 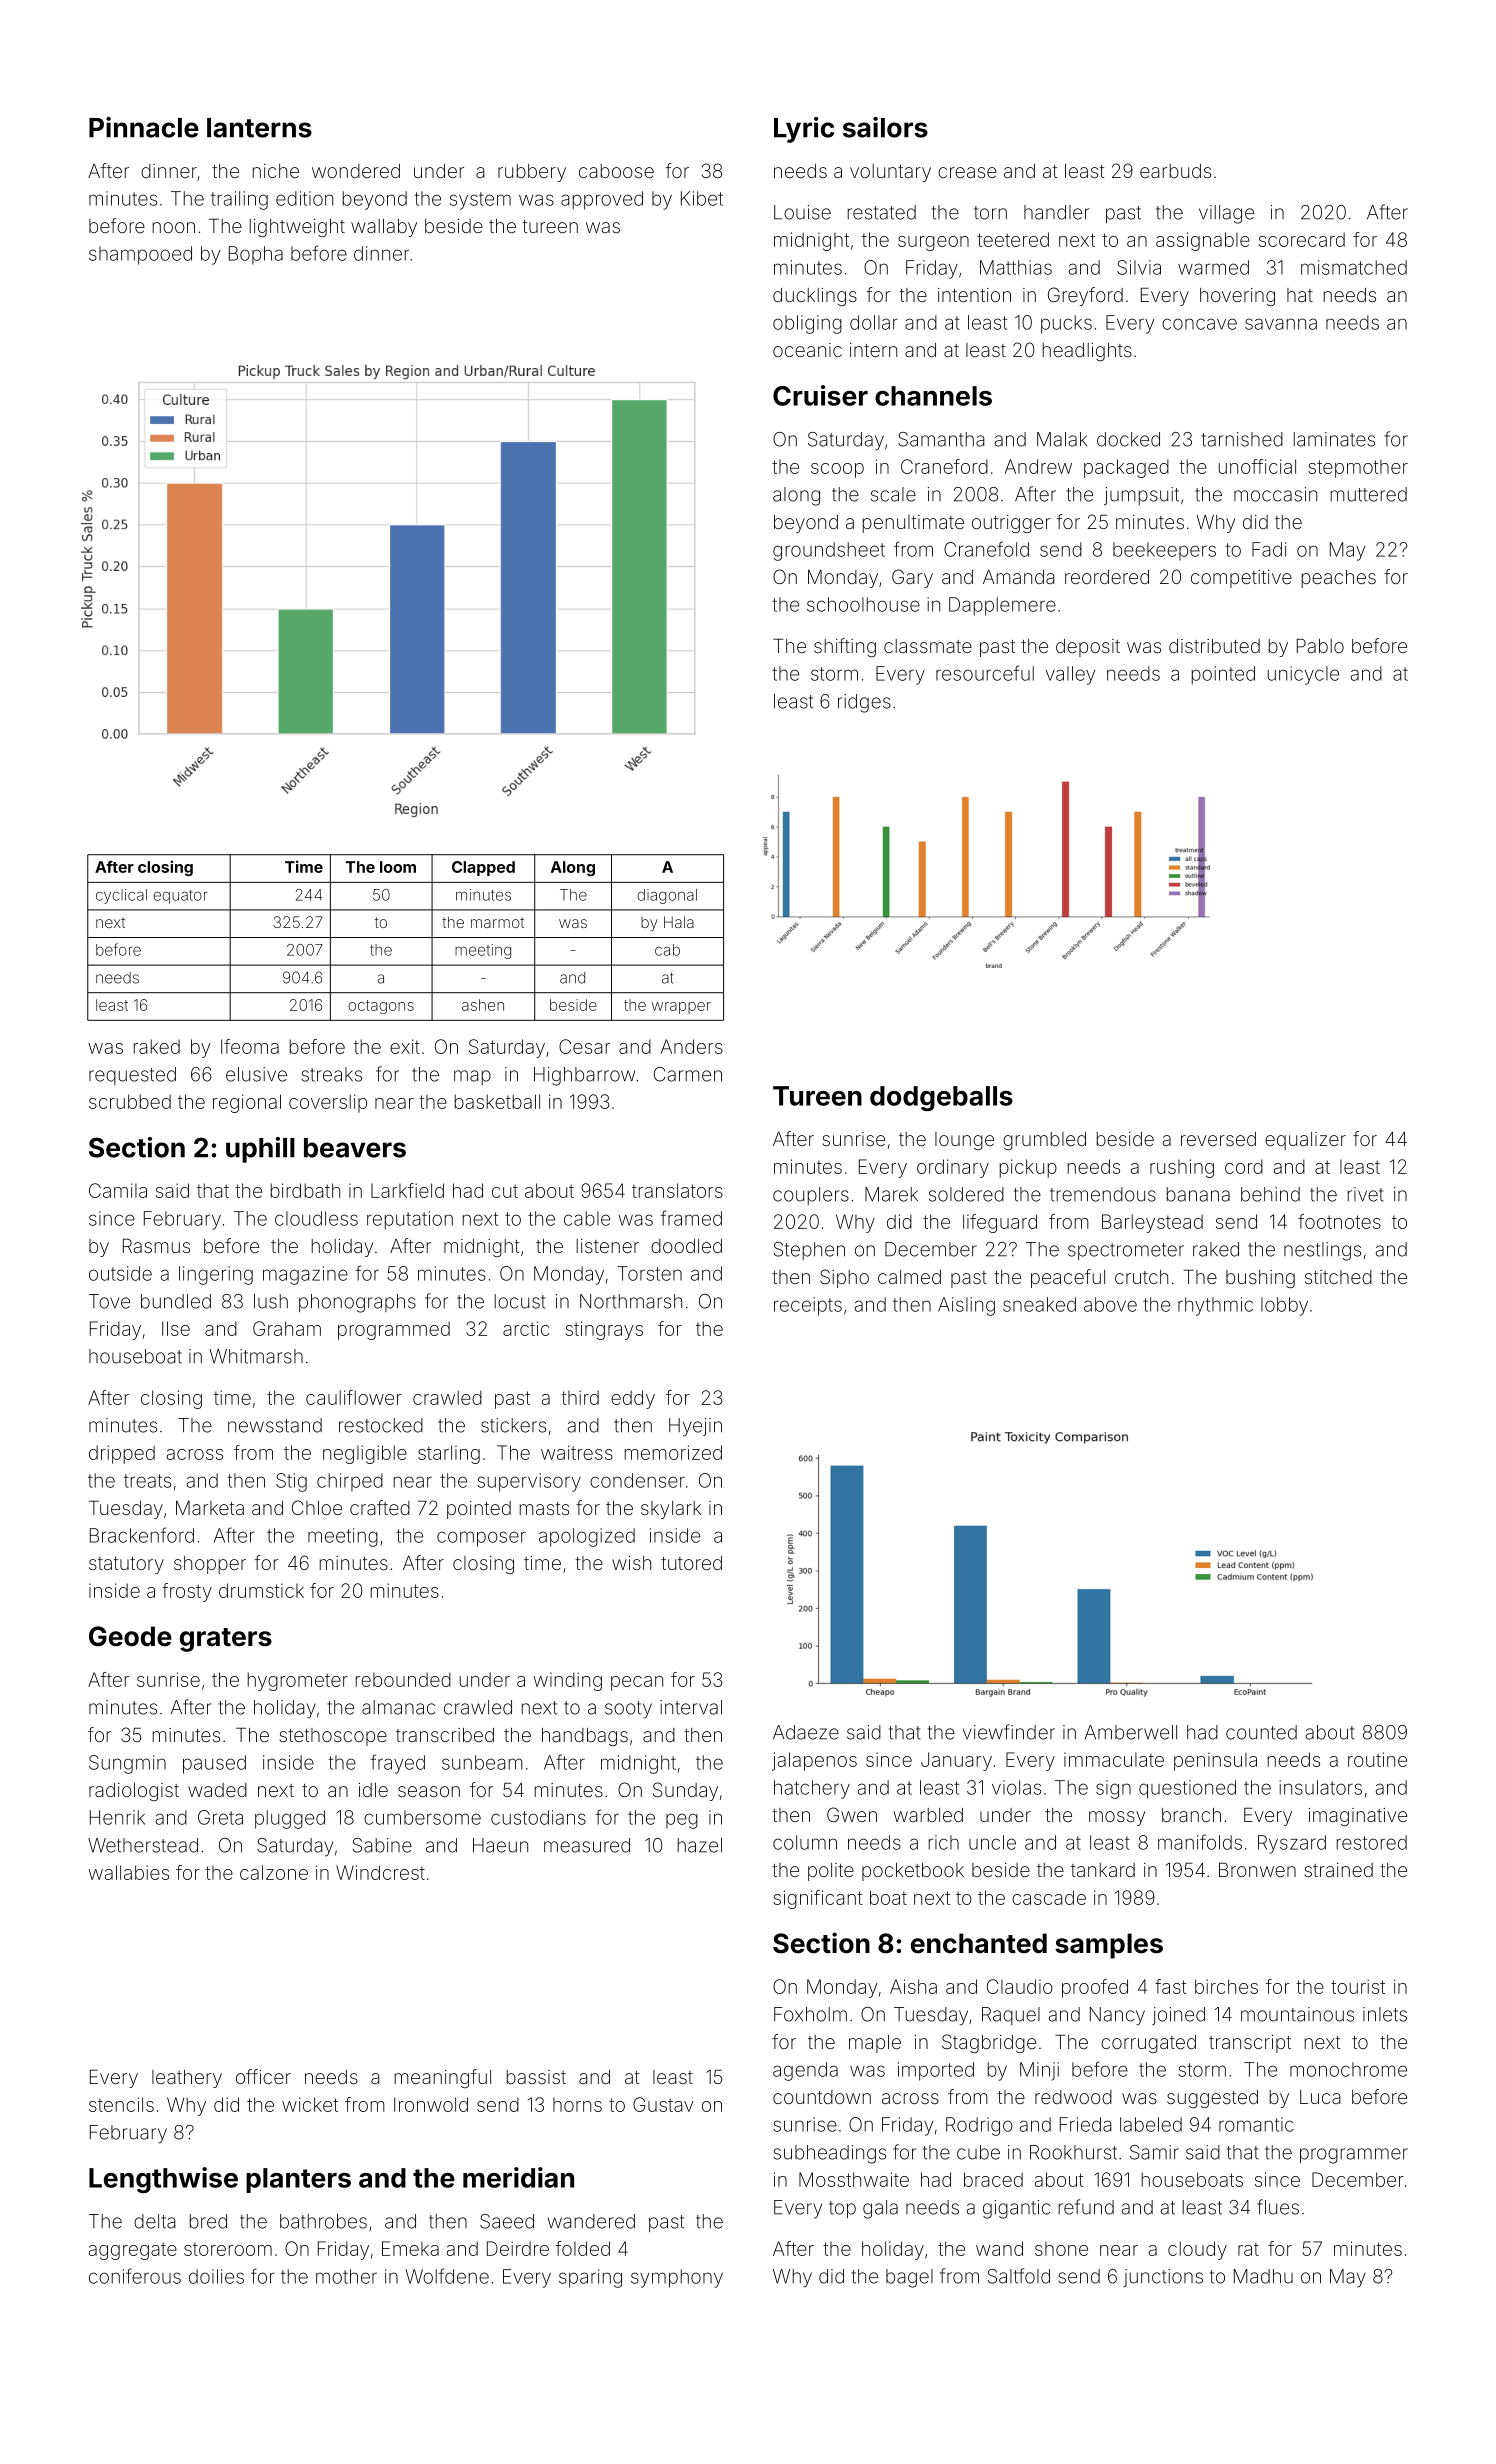 What do you see at coordinates (118, 1190) in the image?
I see `Camila` at bounding box center [118, 1190].
